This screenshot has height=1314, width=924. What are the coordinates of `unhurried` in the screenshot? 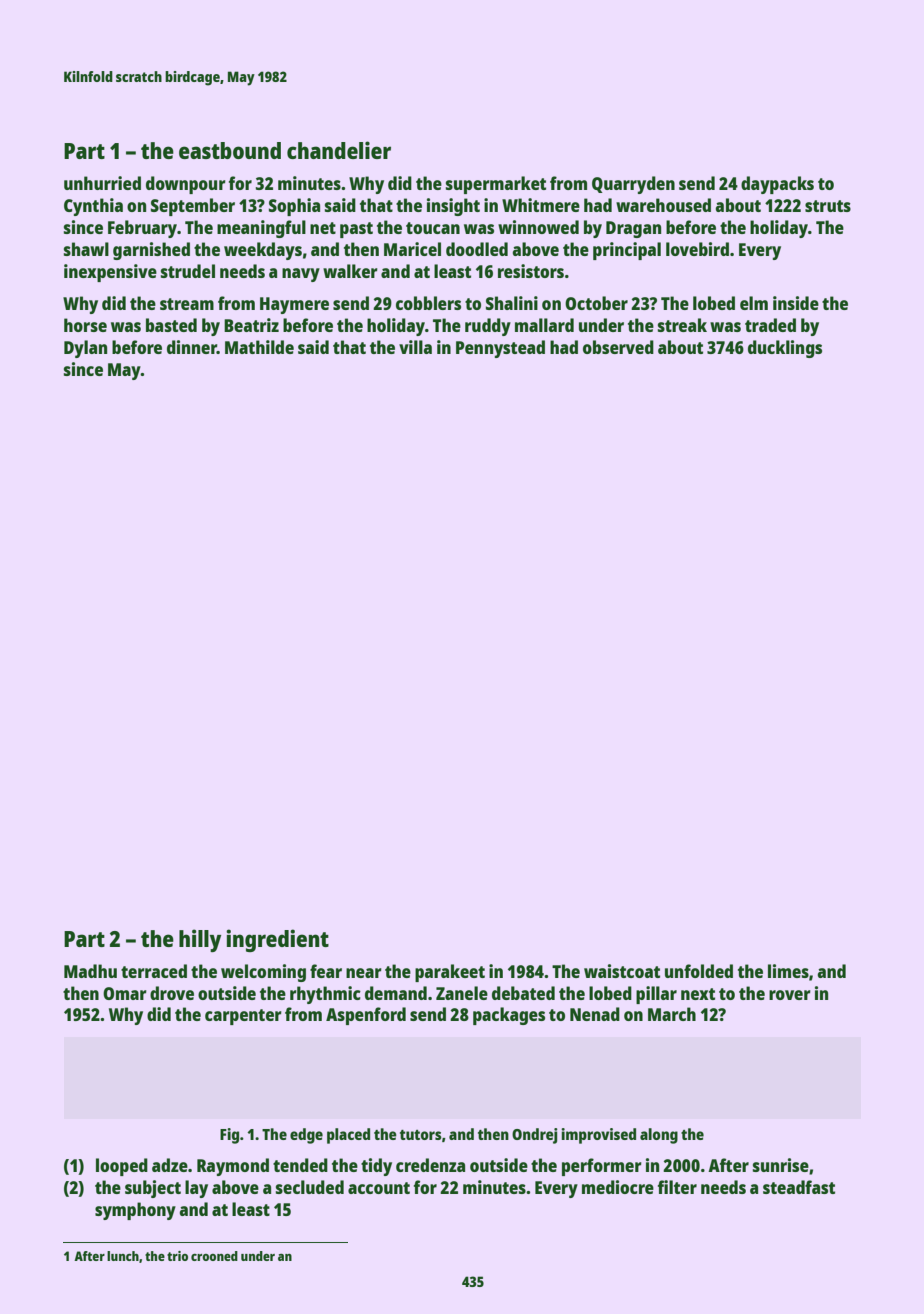 It's located at (102, 183).
